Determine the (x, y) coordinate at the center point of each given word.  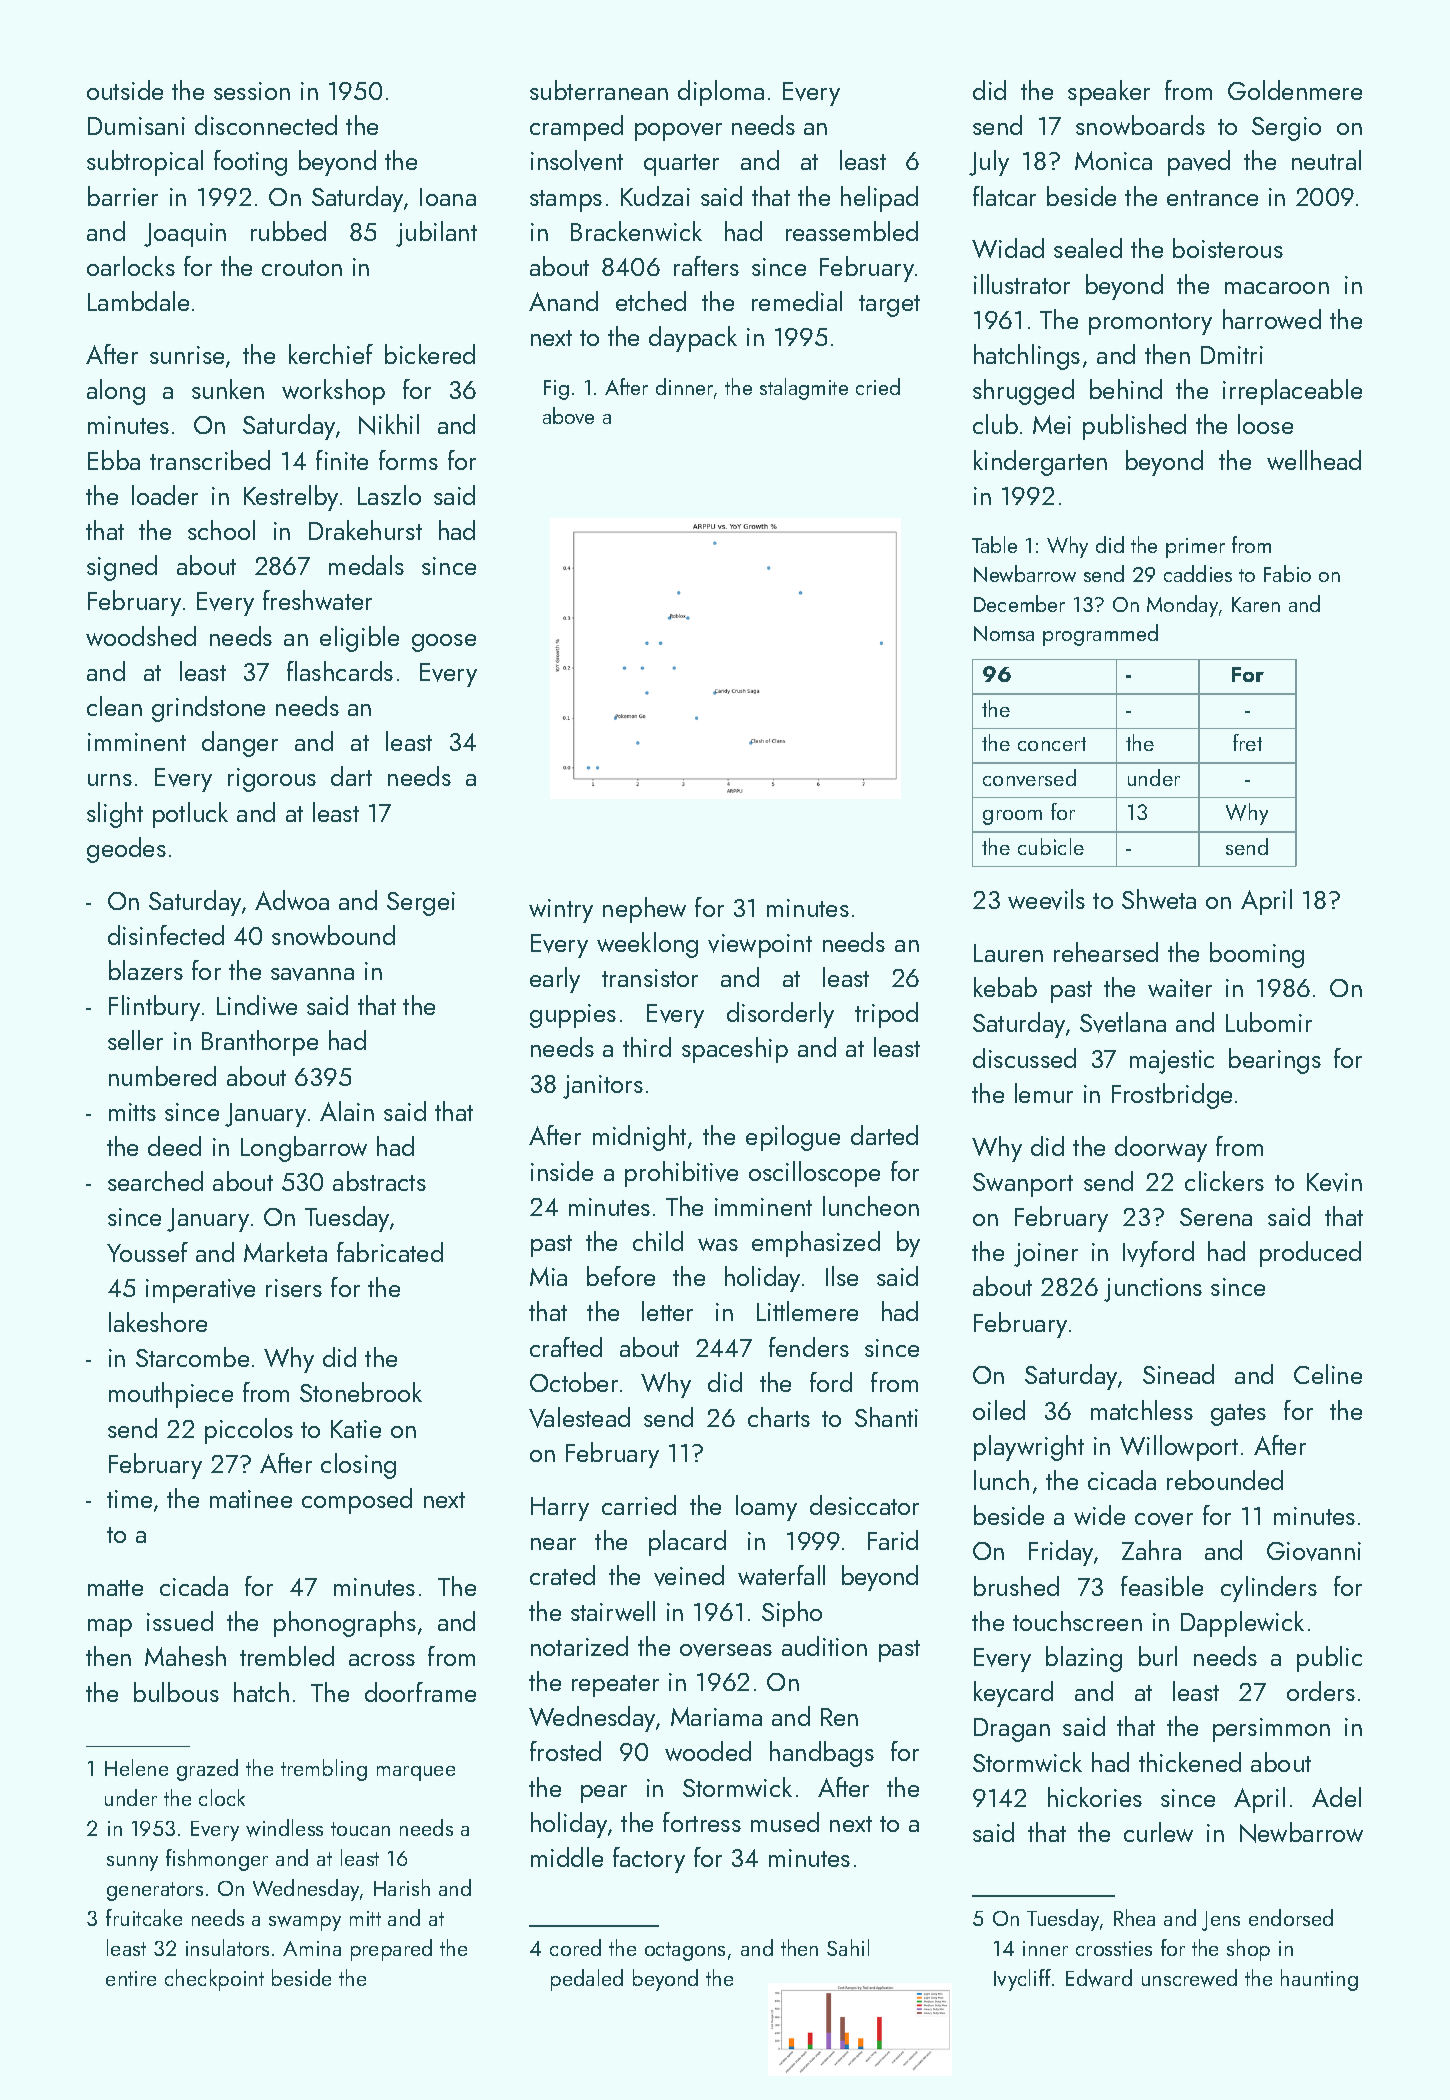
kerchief (331, 354)
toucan (360, 1829)
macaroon (1277, 288)
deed (174, 1146)
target (889, 306)
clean (114, 706)
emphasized (816, 1244)
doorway (1161, 1149)
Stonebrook (361, 1392)
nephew (644, 910)
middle (567, 1857)
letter (667, 1311)
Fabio (1287, 573)
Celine (1328, 1374)
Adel (1336, 1797)
